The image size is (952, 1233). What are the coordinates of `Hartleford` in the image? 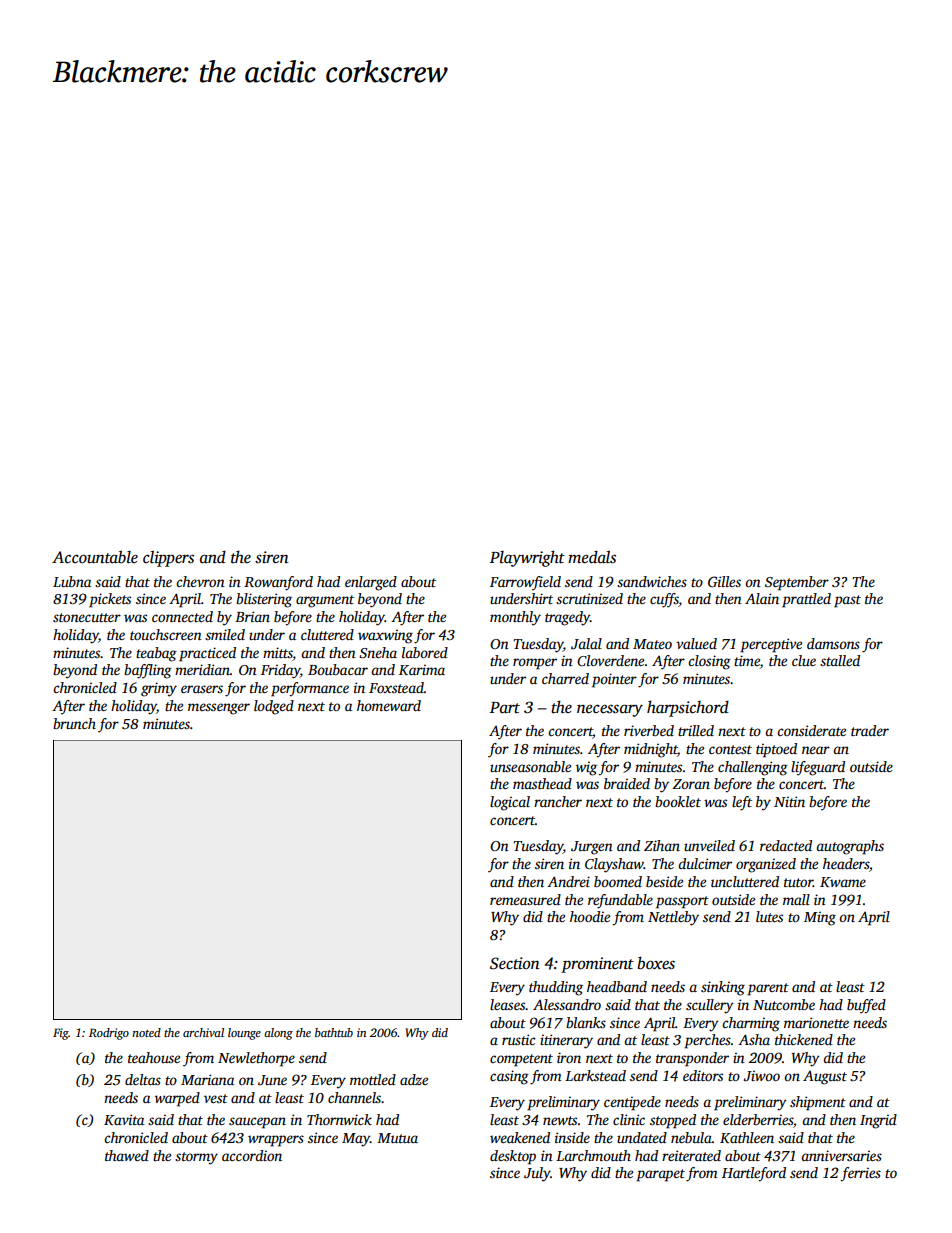 It's located at (754, 1174).
